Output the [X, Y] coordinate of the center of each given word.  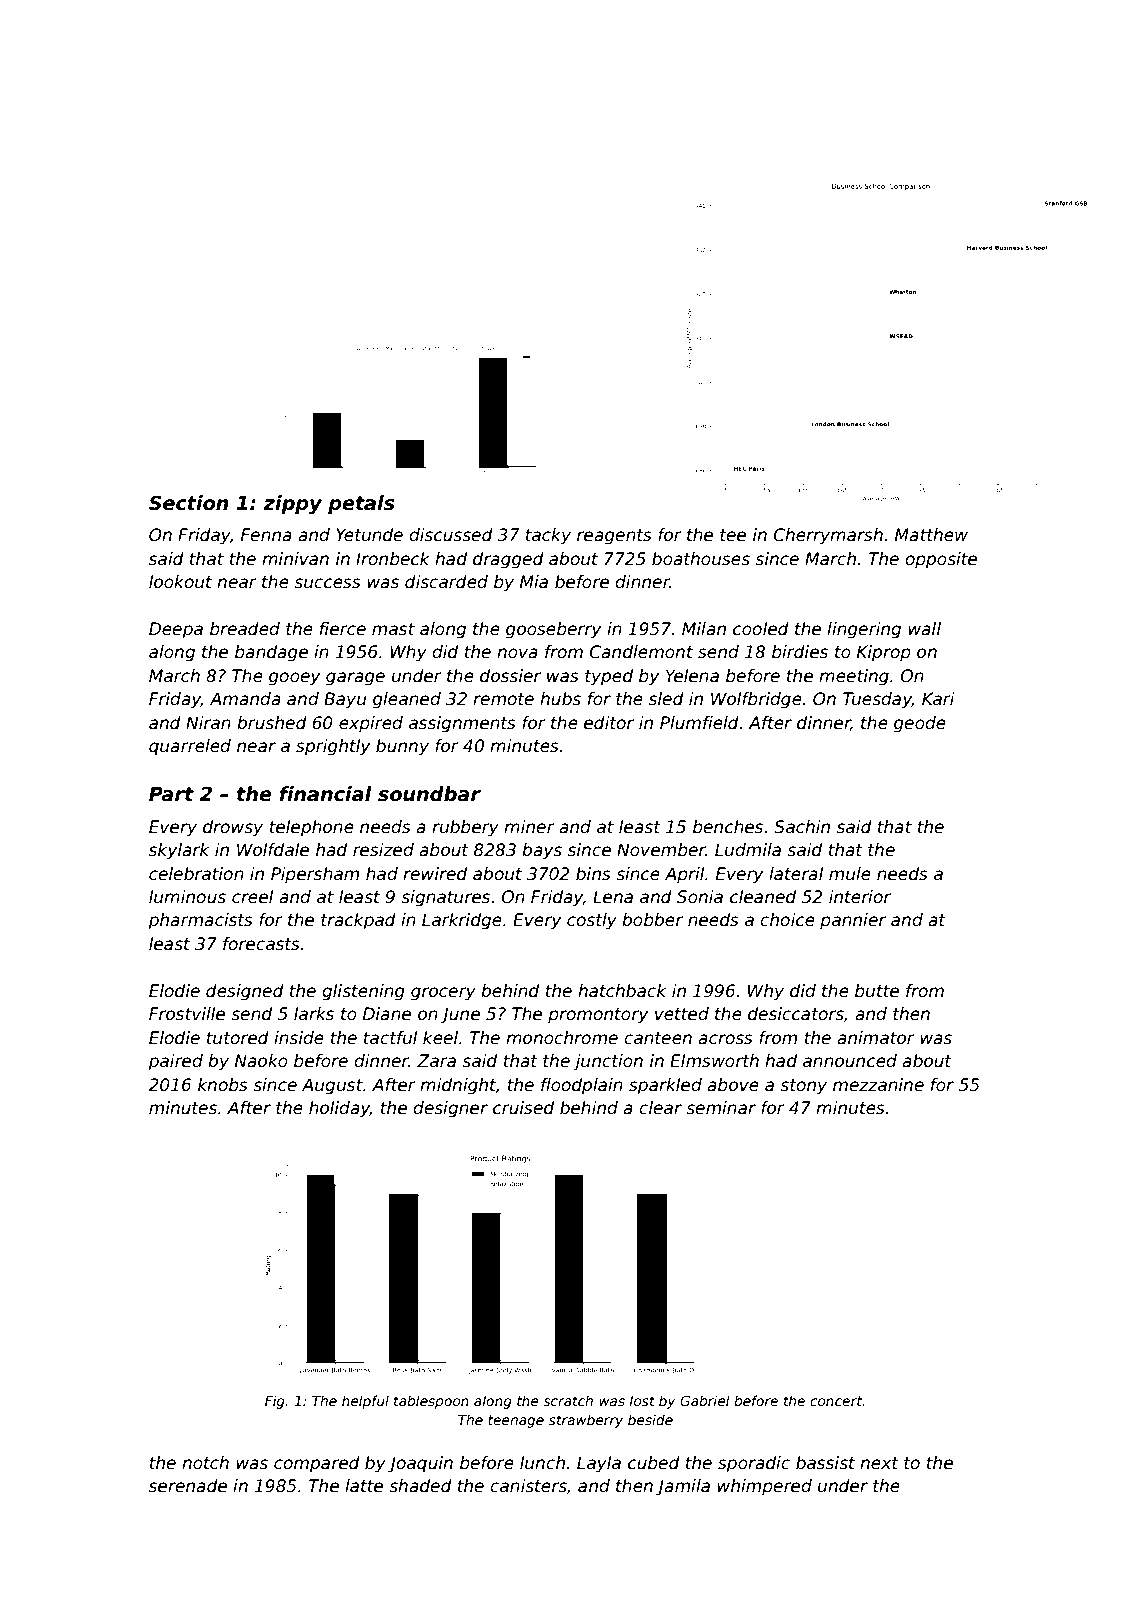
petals [361, 504]
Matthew [931, 535]
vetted [682, 1014]
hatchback [622, 991]
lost [642, 1400]
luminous [187, 897]
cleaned [763, 897]
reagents [614, 537]
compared [317, 1464]
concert [836, 1401]
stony [803, 1087]
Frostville [187, 1014]
